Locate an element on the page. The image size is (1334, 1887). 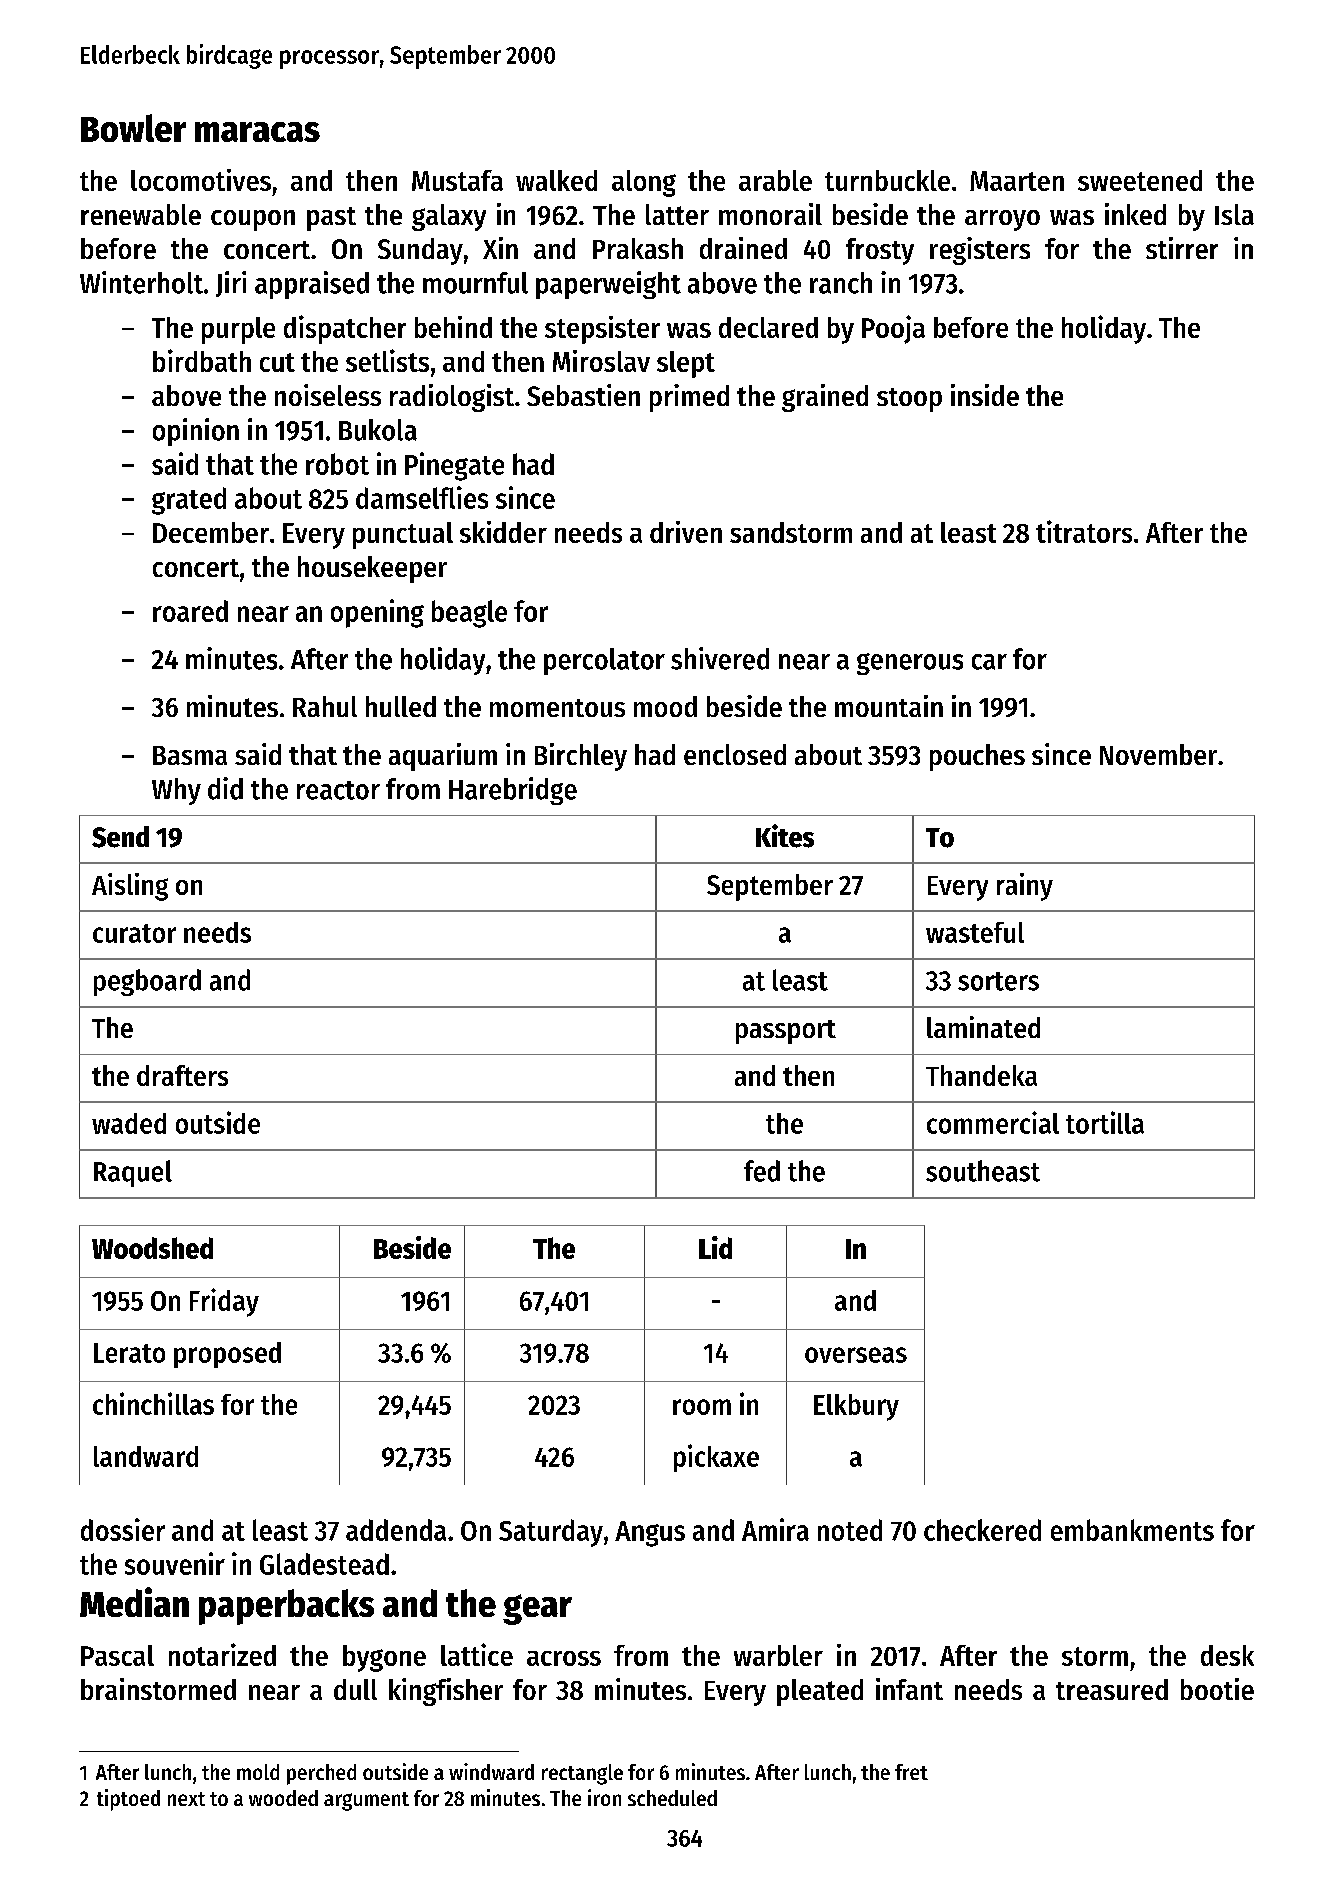
rainy is located at coordinates (1025, 887).
